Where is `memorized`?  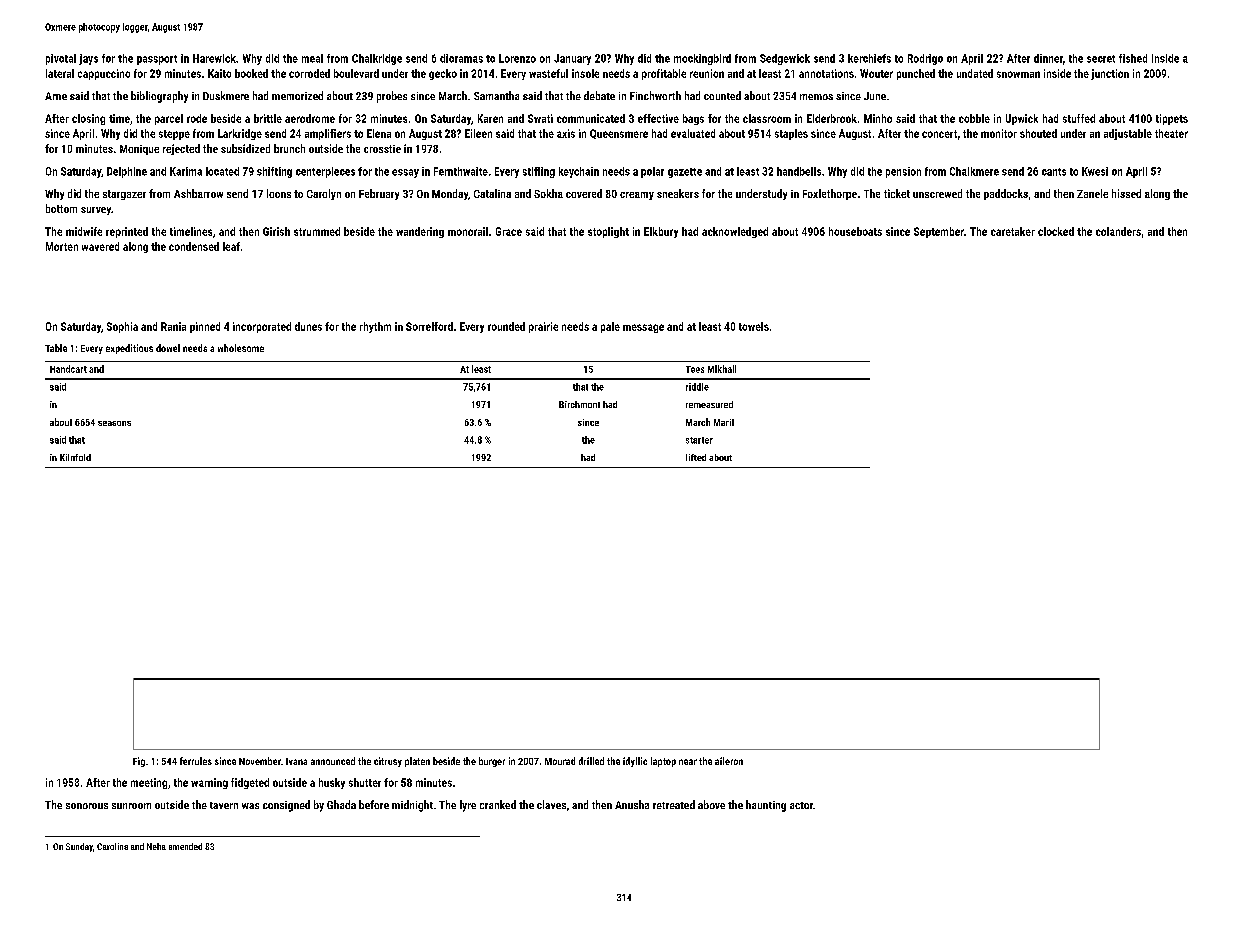
memorized is located at coordinates (297, 95).
